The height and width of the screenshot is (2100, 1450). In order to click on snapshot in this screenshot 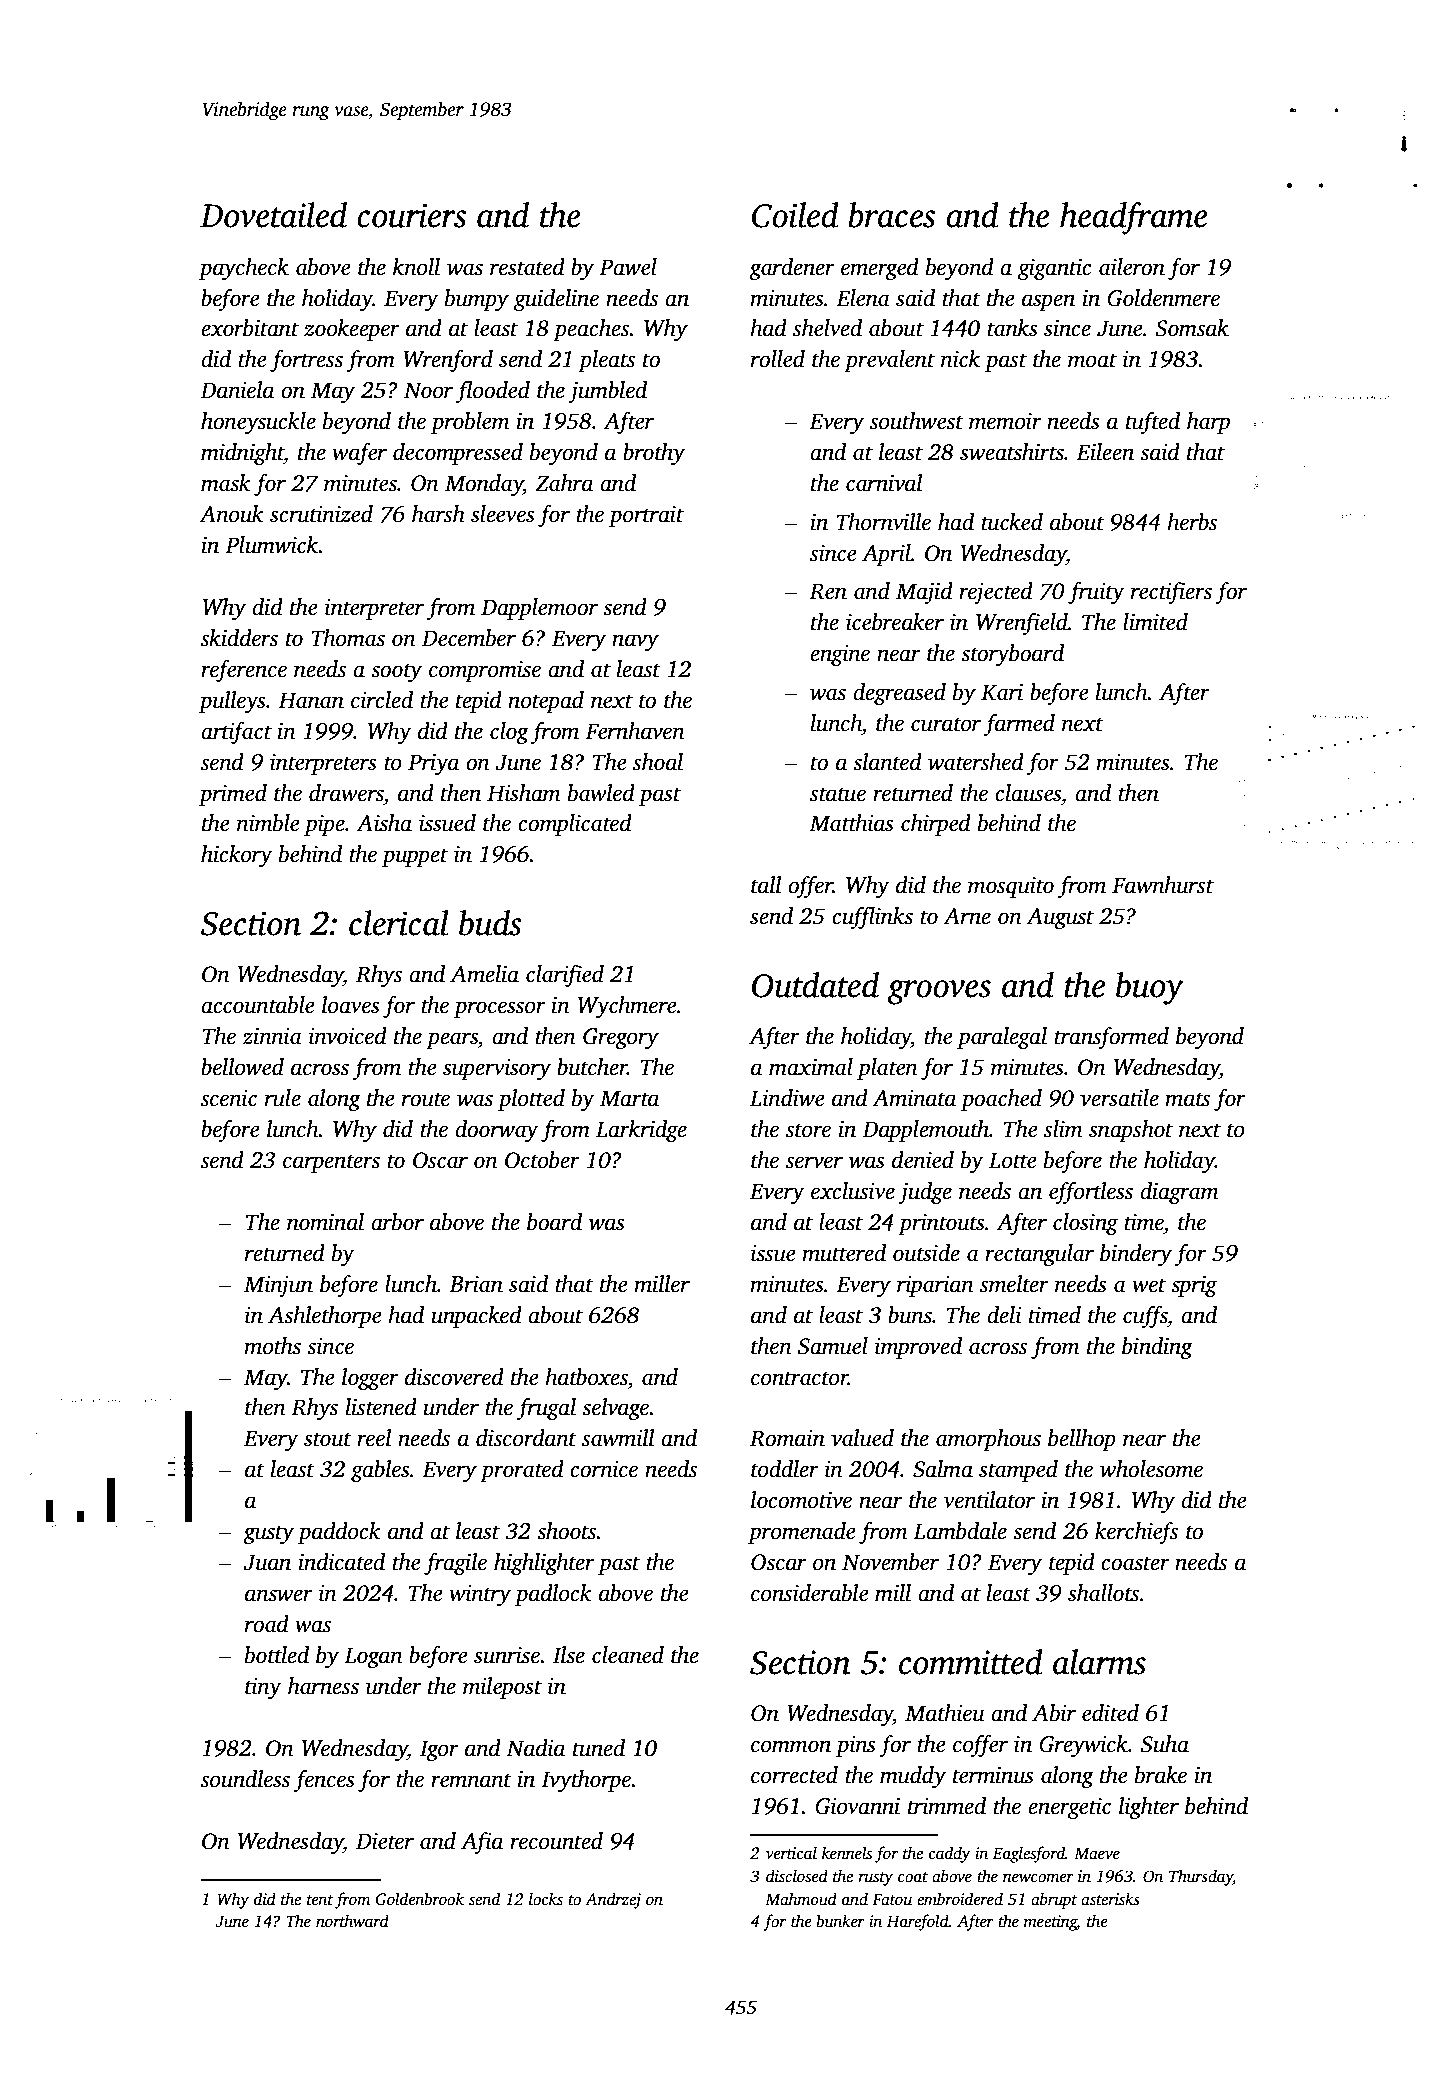, I will do `click(1131, 1131)`.
